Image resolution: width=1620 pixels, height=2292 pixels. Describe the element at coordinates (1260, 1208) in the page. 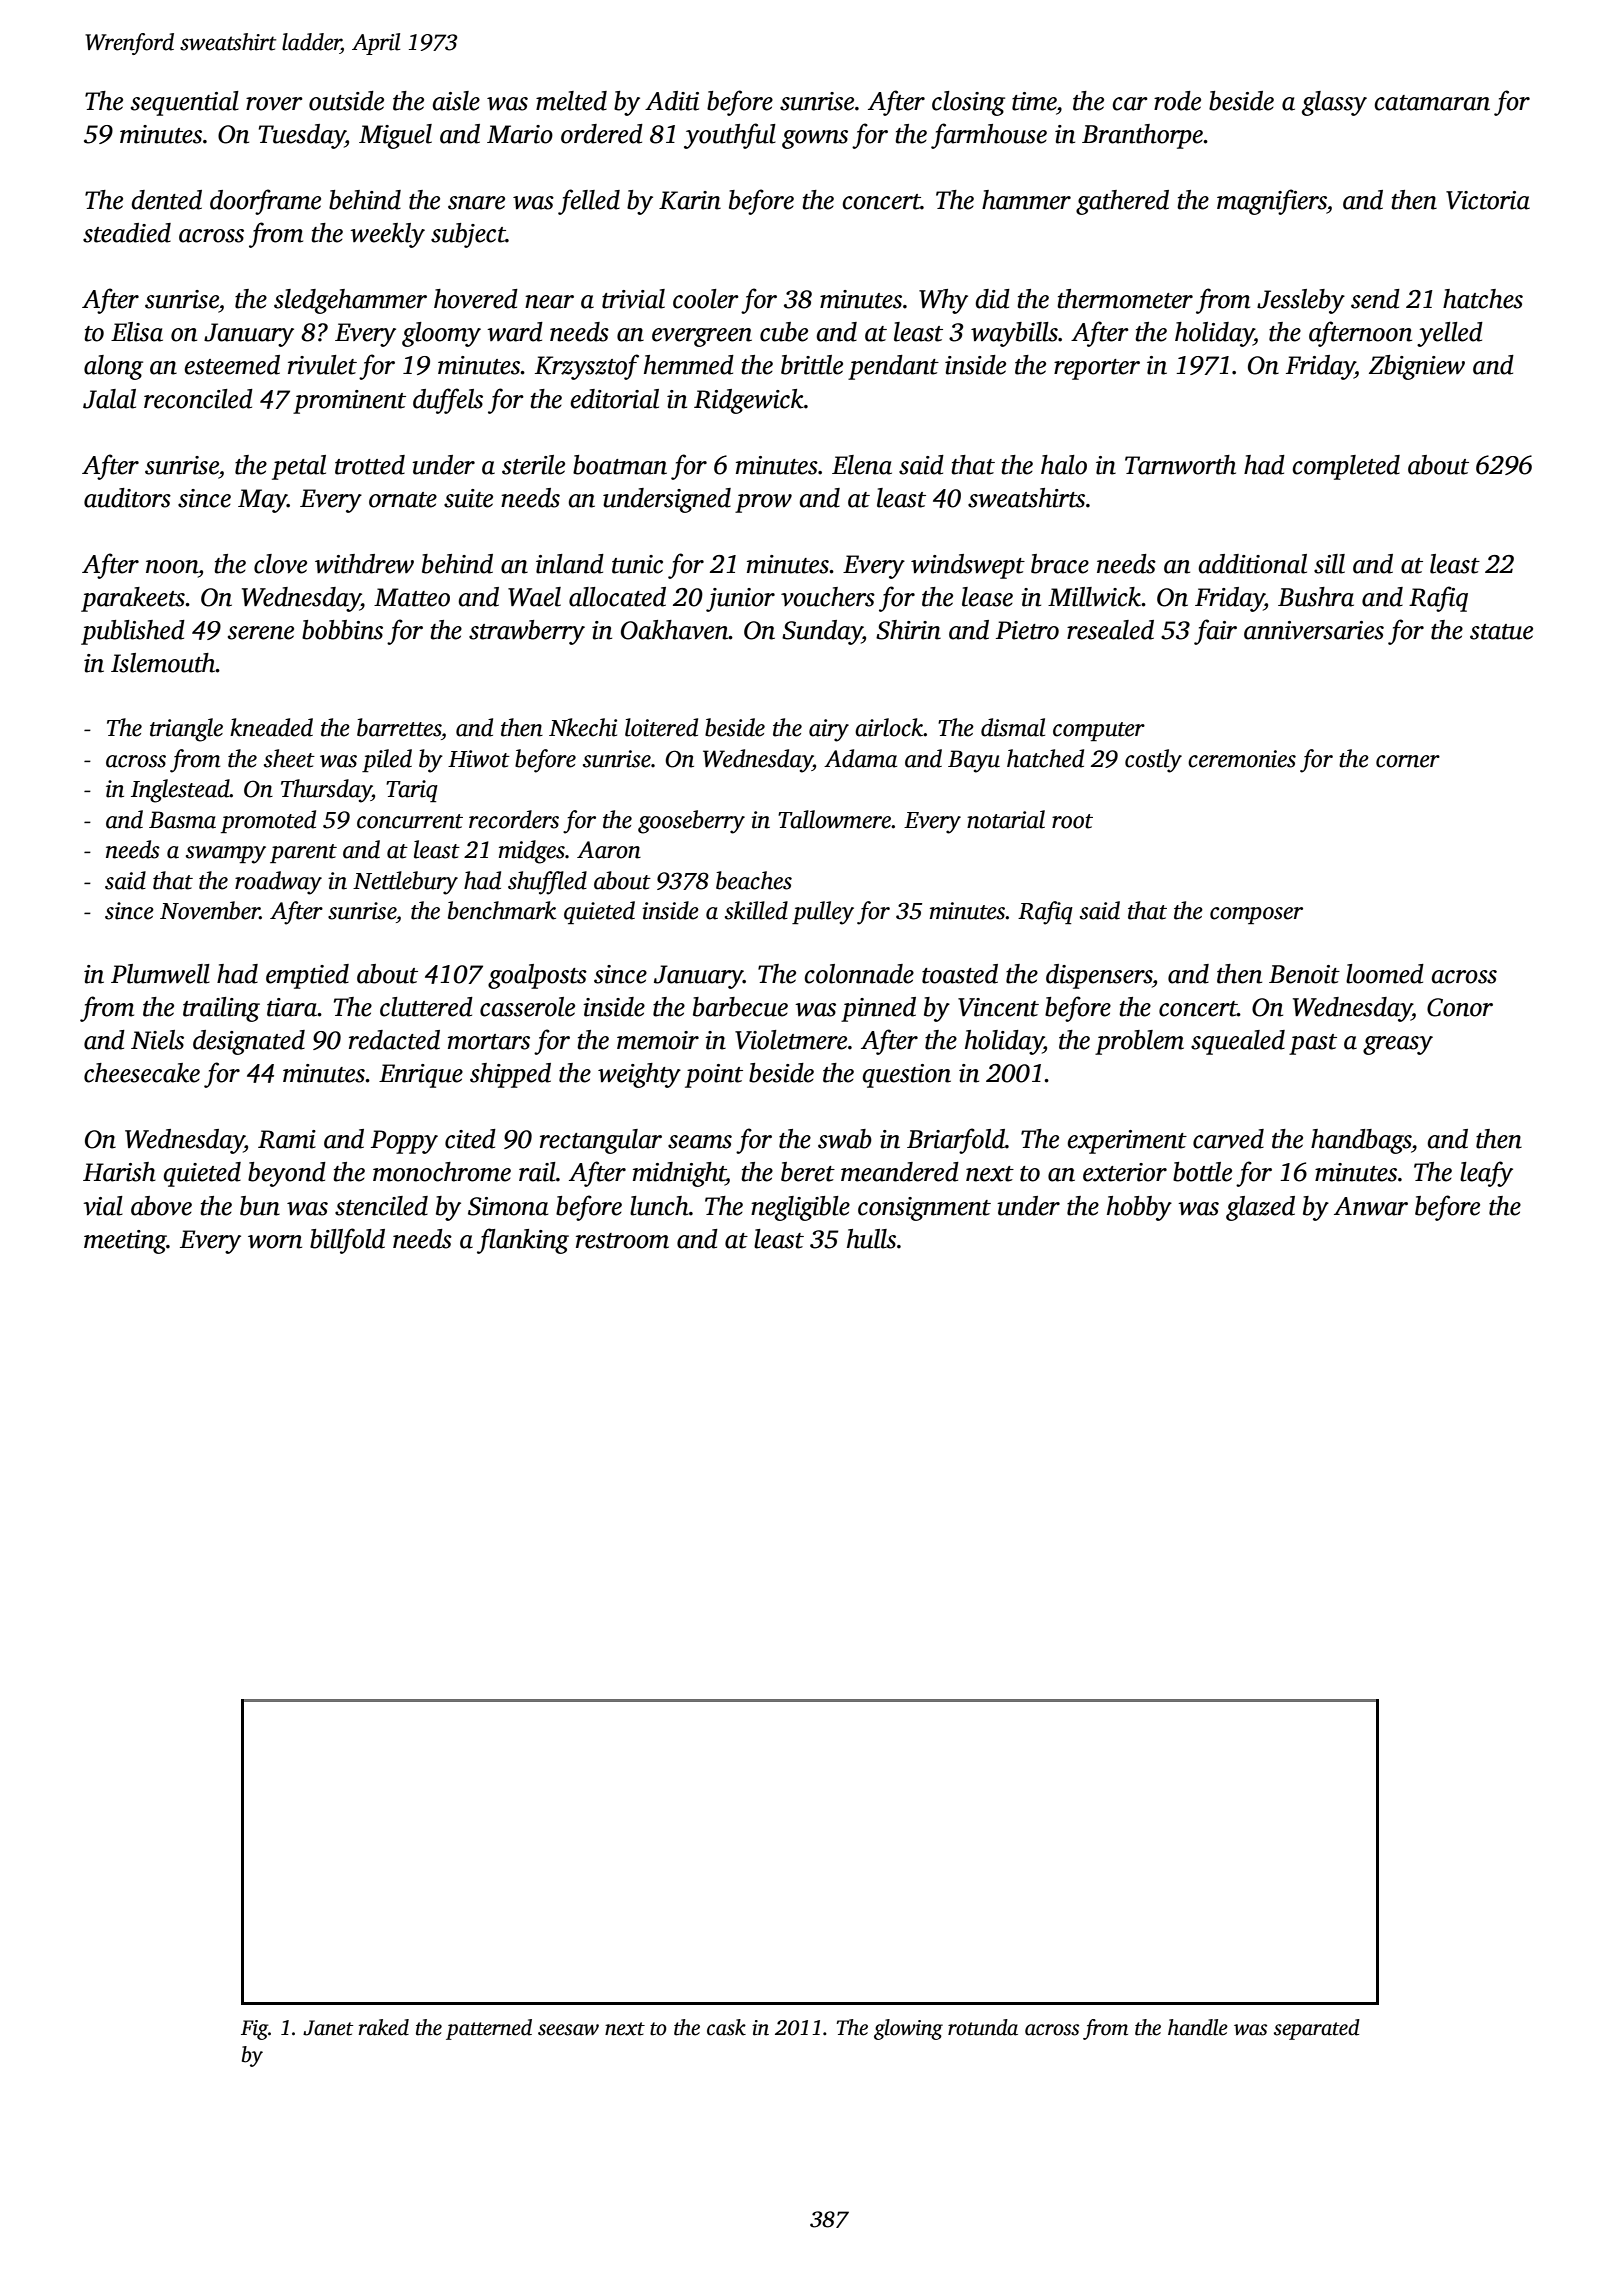

I see `glazed` at that location.
